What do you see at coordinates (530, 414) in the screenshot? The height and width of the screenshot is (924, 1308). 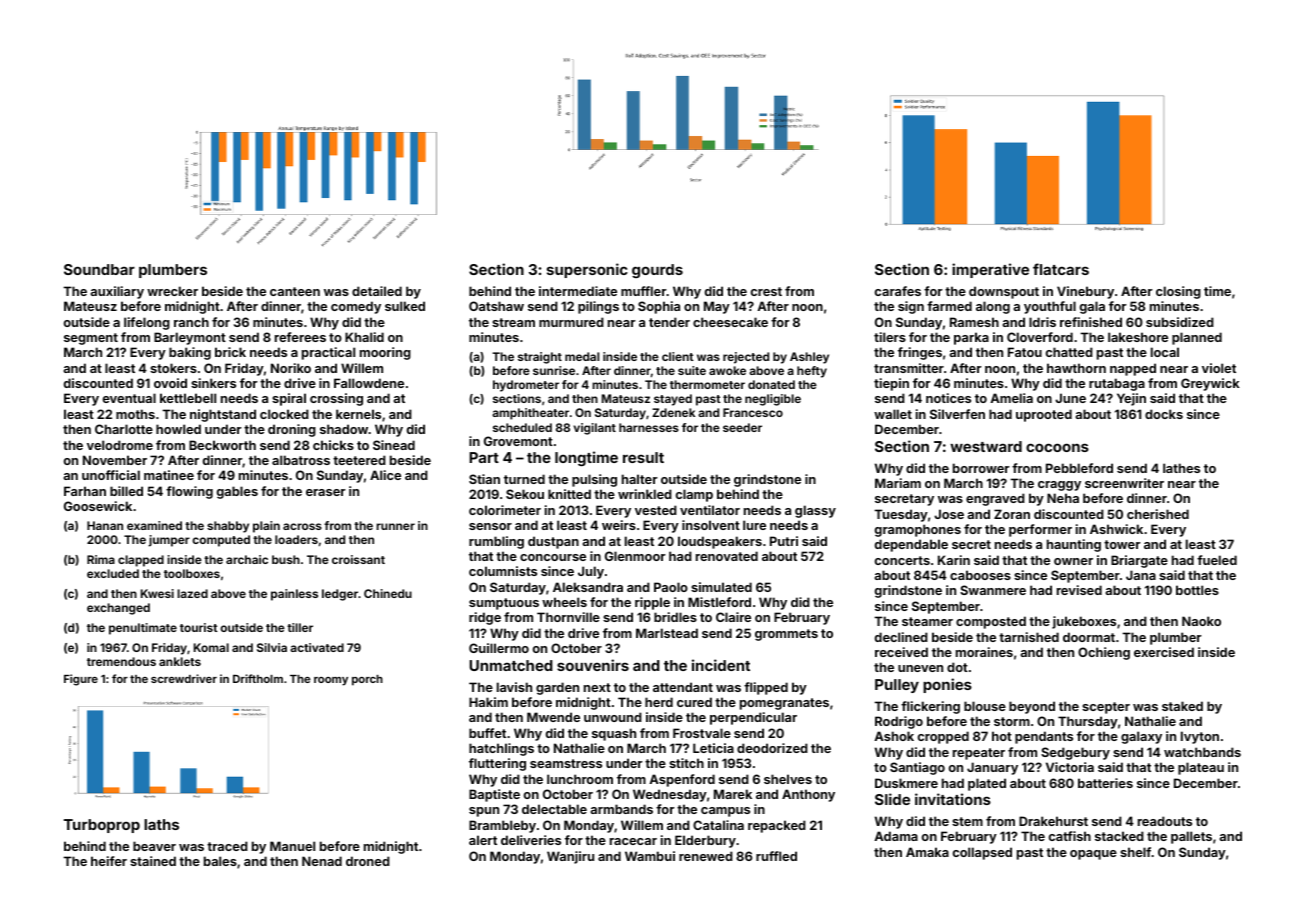 I see `amphitheater` at bounding box center [530, 414].
